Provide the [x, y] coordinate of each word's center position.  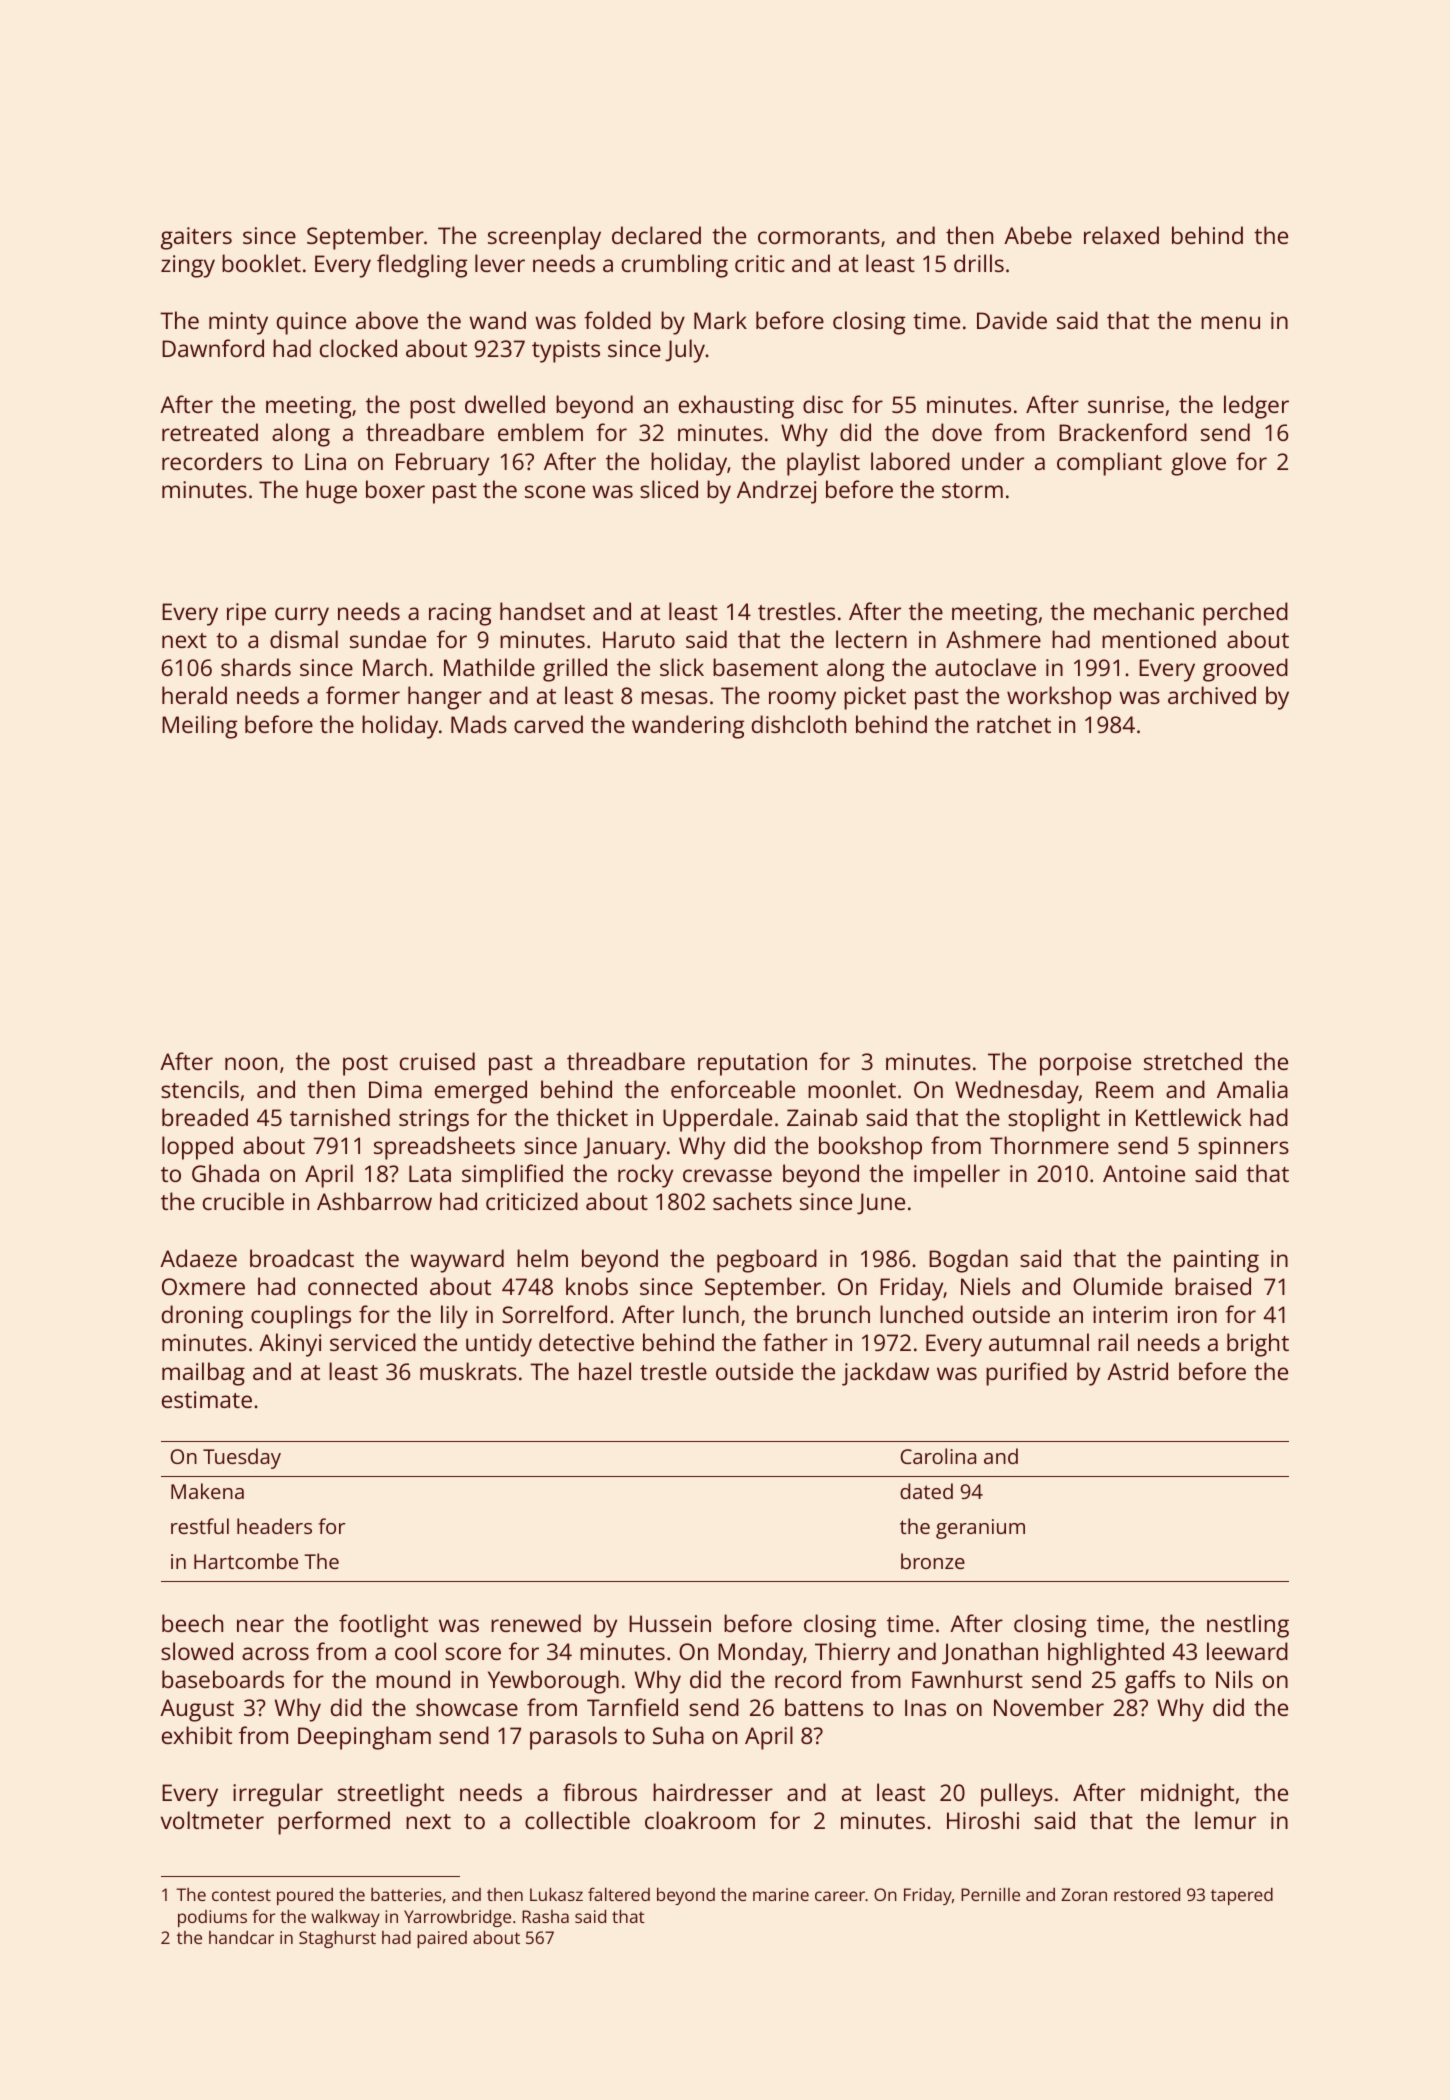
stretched [1193, 1061]
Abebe [1038, 235]
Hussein [670, 1623]
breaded [205, 1117]
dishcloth [799, 724]
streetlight [391, 1795]
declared [656, 235]
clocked [358, 348]
